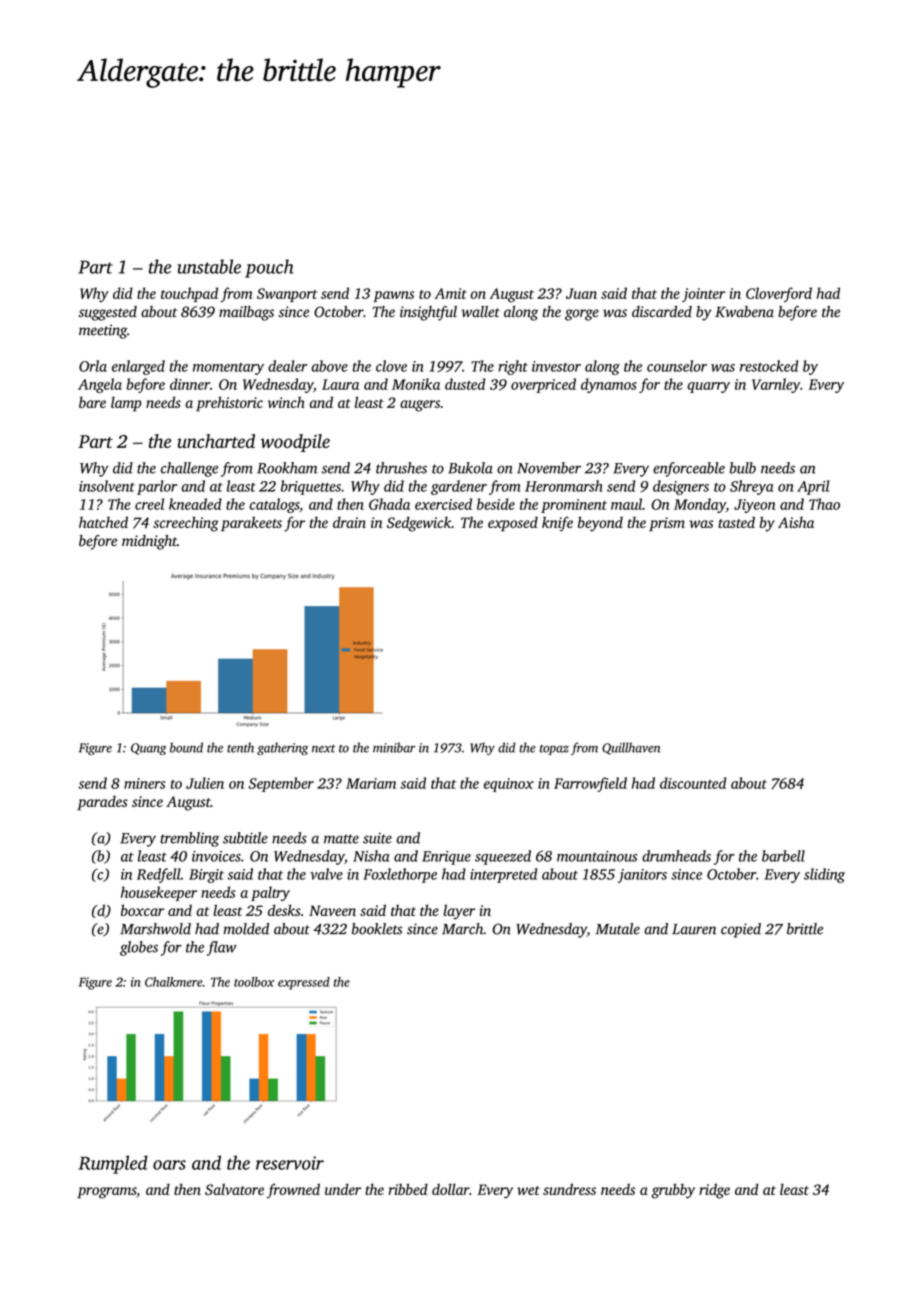 This page has height=1308, width=924. What do you see at coordinates (287, 295) in the page?
I see `Swanport` at bounding box center [287, 295].
